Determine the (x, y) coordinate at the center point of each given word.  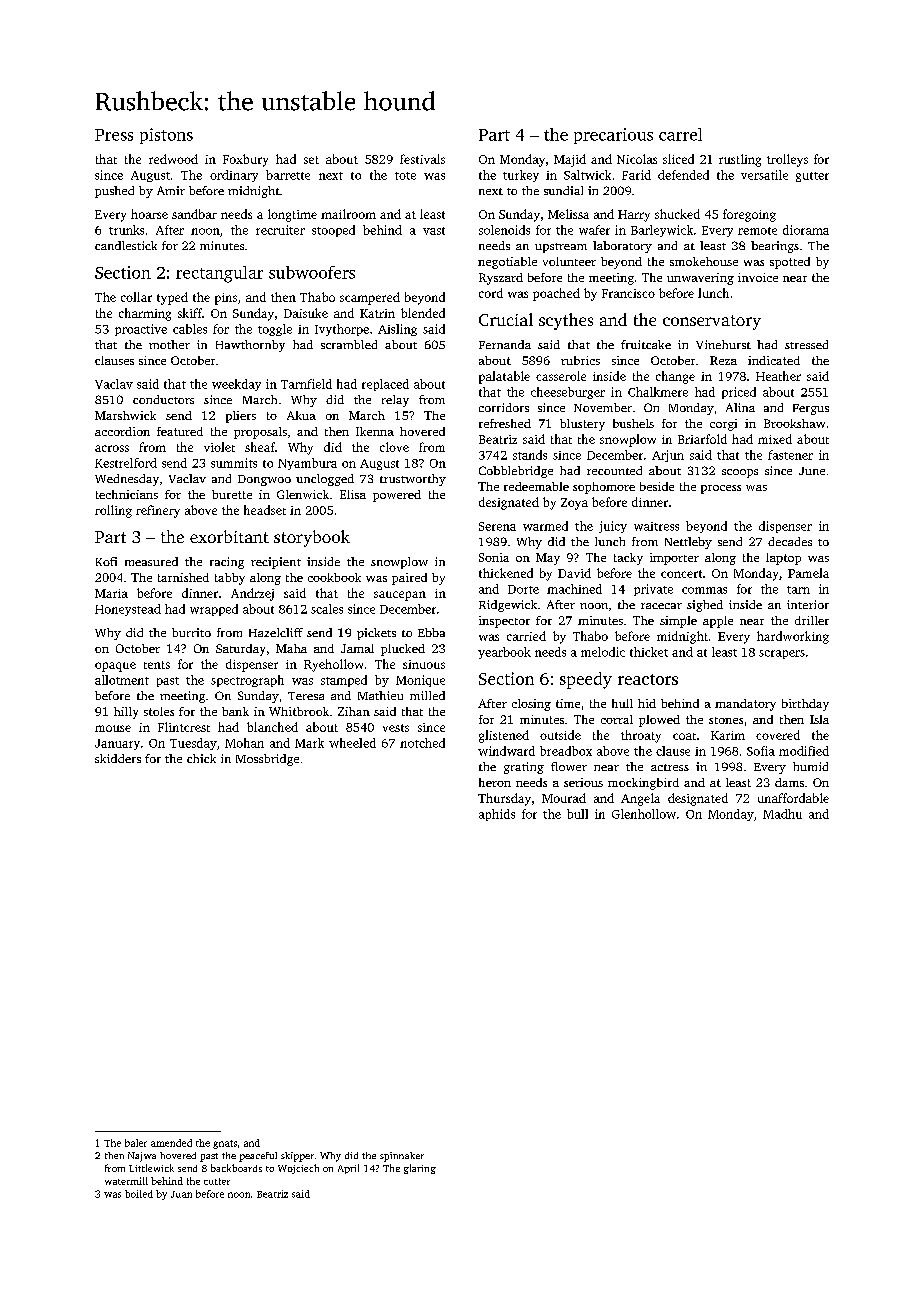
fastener (790, 455)
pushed (114, 192)
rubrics (580, 360)
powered (397, 496)
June (812, 471)
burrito (191, 632)
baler (136, 1143)
